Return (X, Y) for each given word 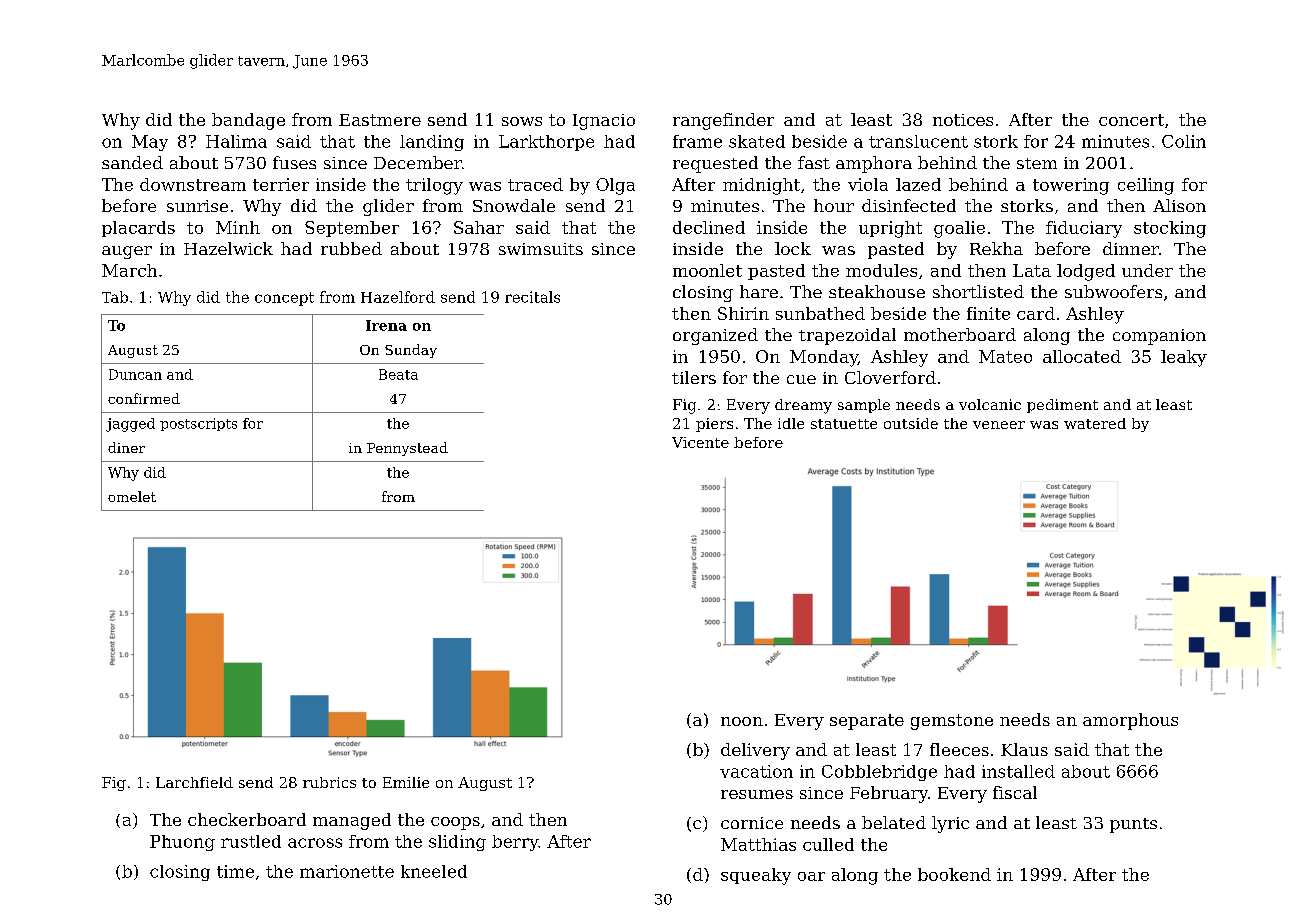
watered (1095, 423)
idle (791, 423)
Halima (236, 141)
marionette (347, 871)
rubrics (329, 782)
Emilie (406, 782)
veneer (999, 425)
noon (742, 721)
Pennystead (407, 449)
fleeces (959, 749)
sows (522, 121)
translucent (918, 141)
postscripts (198, 424)
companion (1159, 337)
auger (127, 252)
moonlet (707, 270)
